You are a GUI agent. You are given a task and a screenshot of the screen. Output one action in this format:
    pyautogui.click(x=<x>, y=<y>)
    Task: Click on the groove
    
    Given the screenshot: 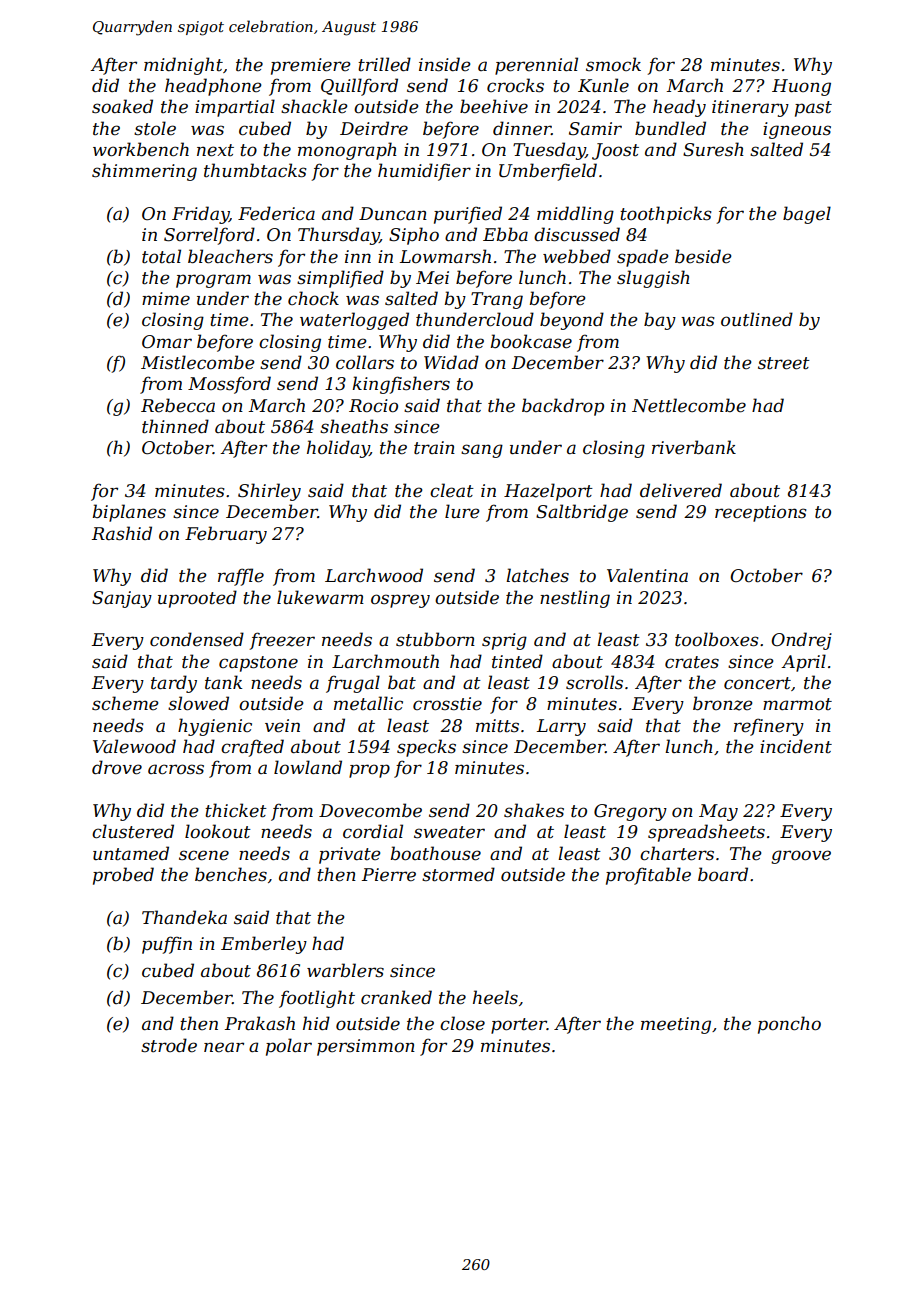 What is the action you would take?
    pyautogui.click(x=801, y=857)
